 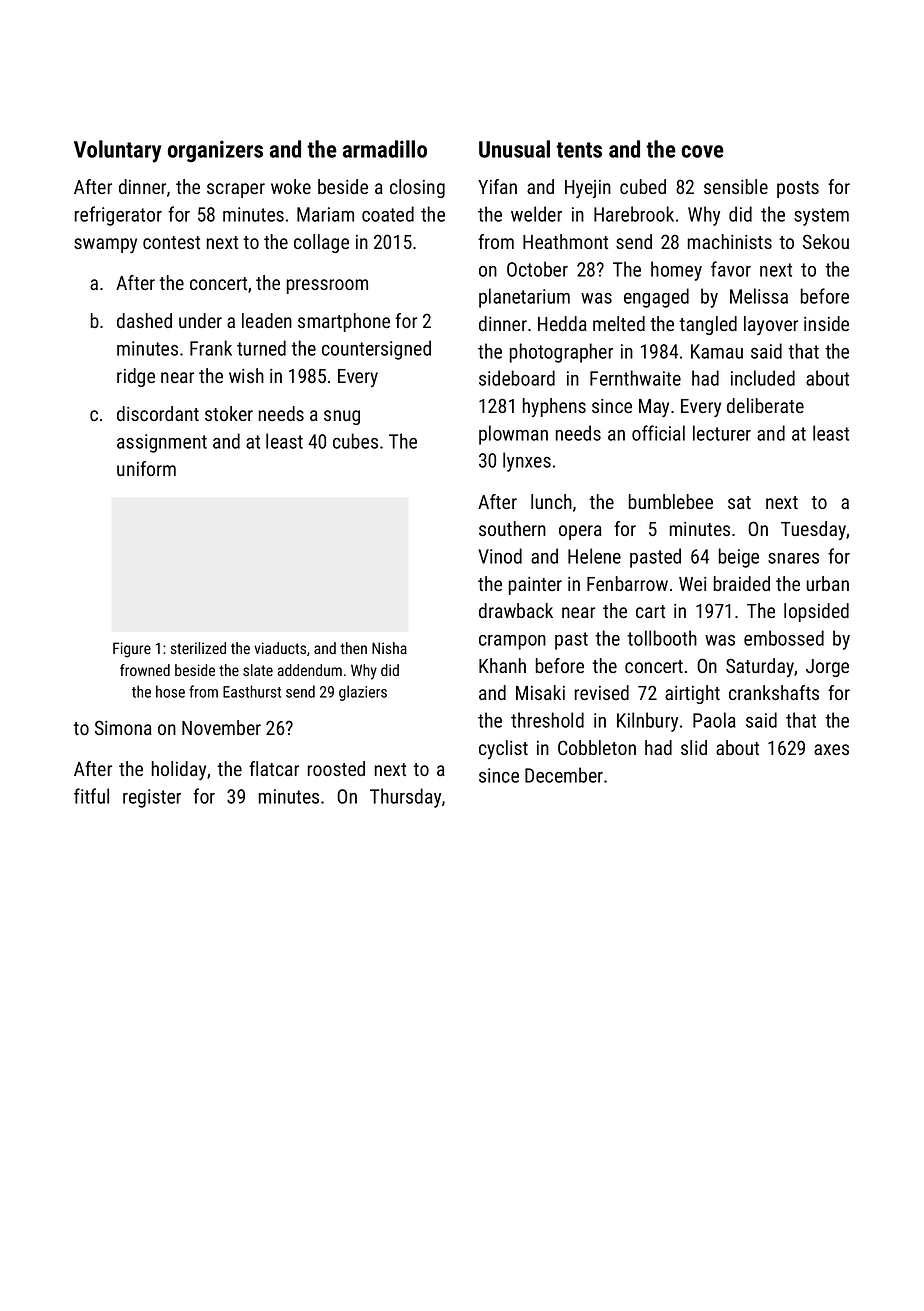 What do you see at coordinates (671, 501) in the image?
I see `bumblebee` at bounding box center [671, 501].
